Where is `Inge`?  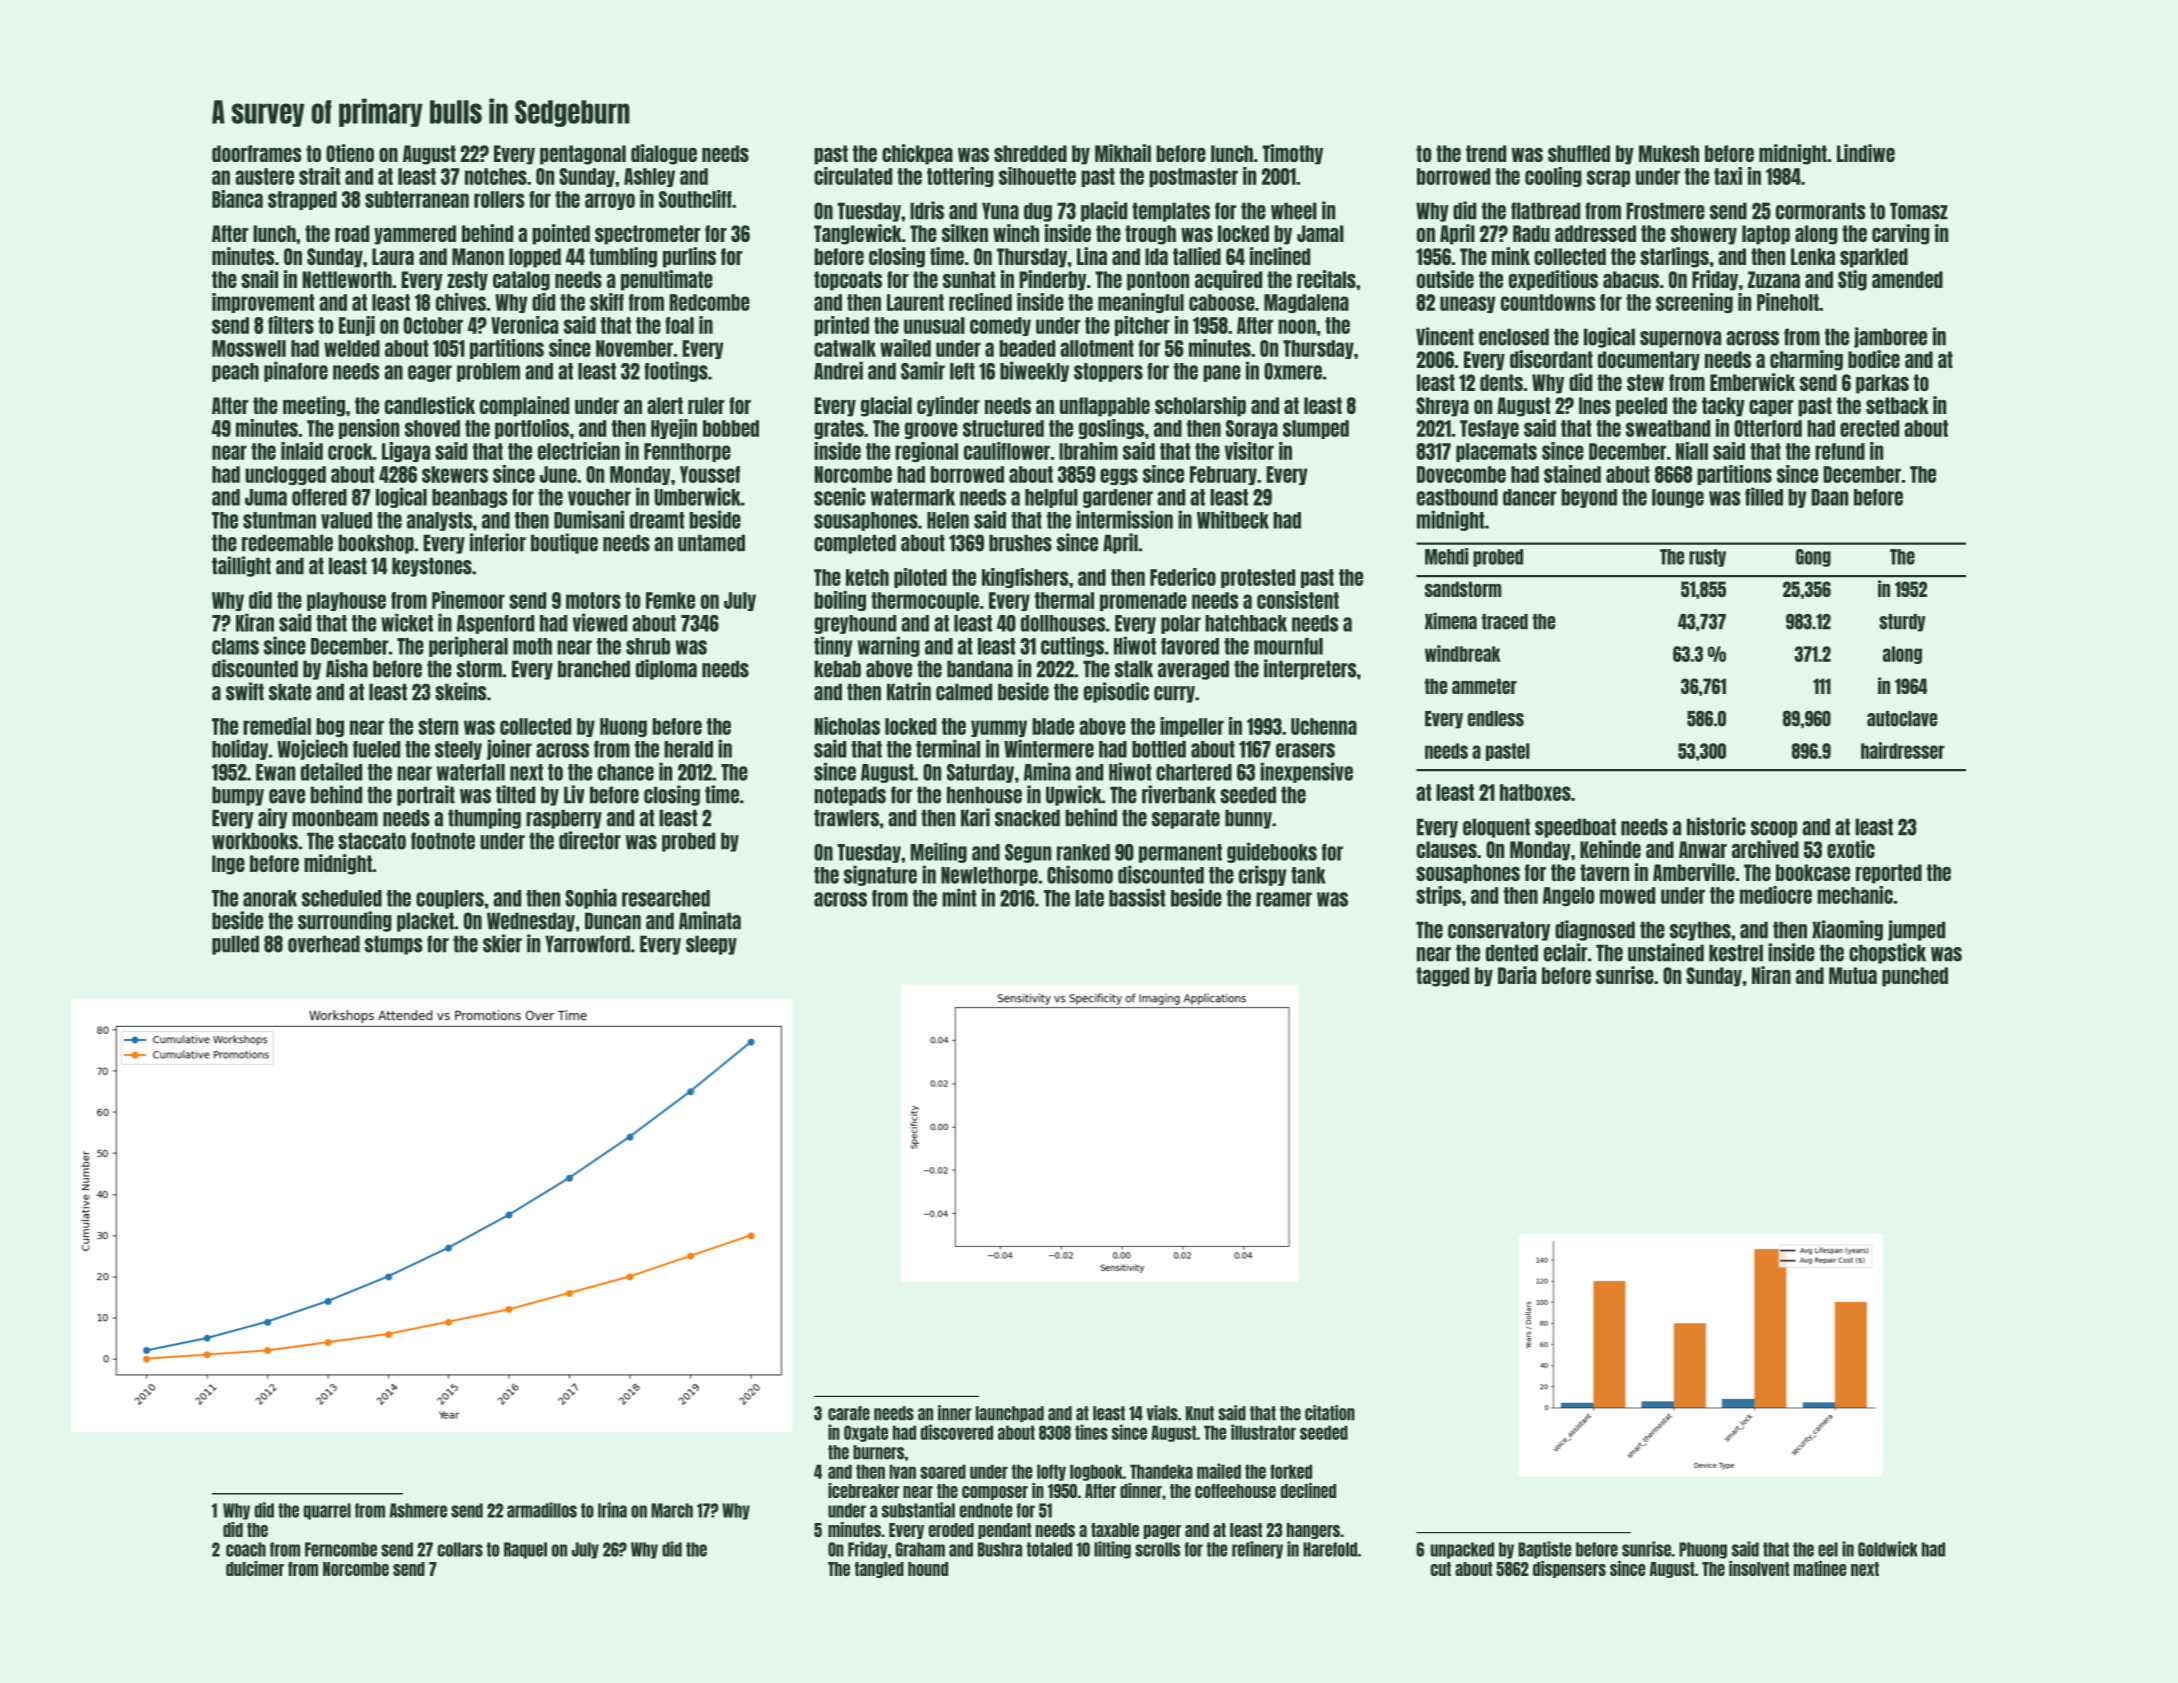 Inge is located at coordinates (228, 865).
